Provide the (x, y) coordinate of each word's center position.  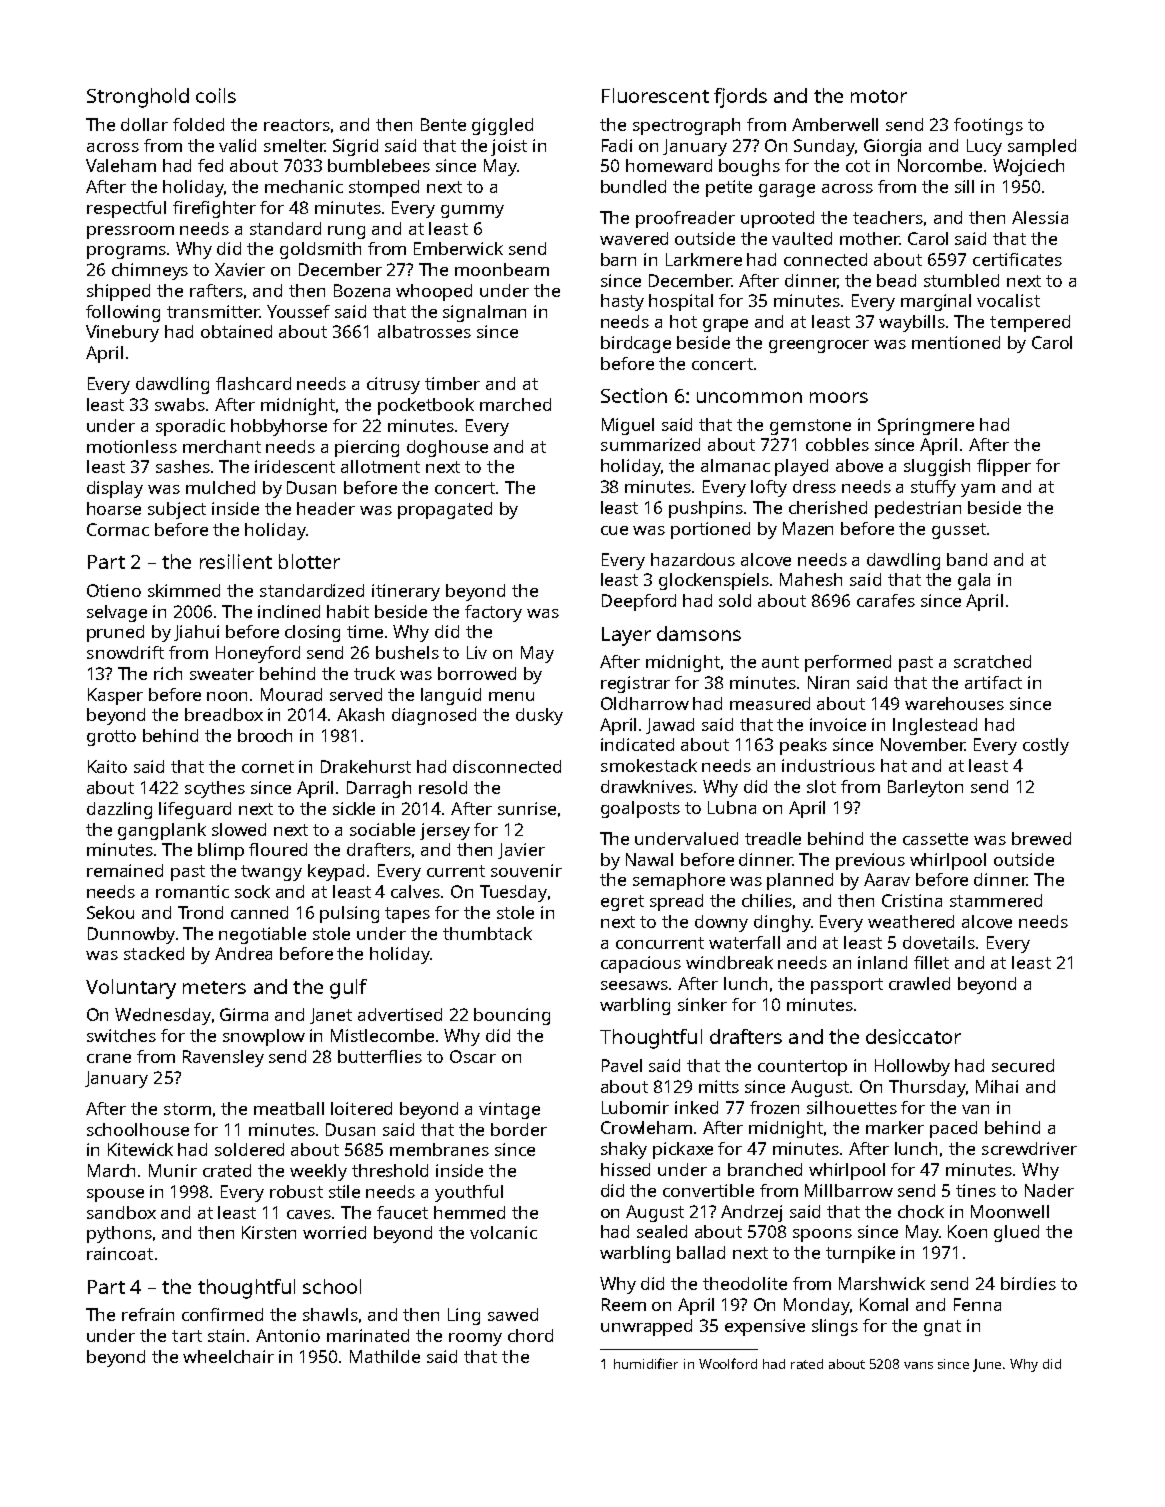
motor (879, 96)
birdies (1028, 1283)
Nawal (649, 859)
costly (1046, 746)
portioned (710, 530)
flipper (1004, 467)
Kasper (115, 696)
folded (198, 124)
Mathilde (385, 1356)
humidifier (646, 1363)
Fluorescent (655, 95)
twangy (271, 873)
